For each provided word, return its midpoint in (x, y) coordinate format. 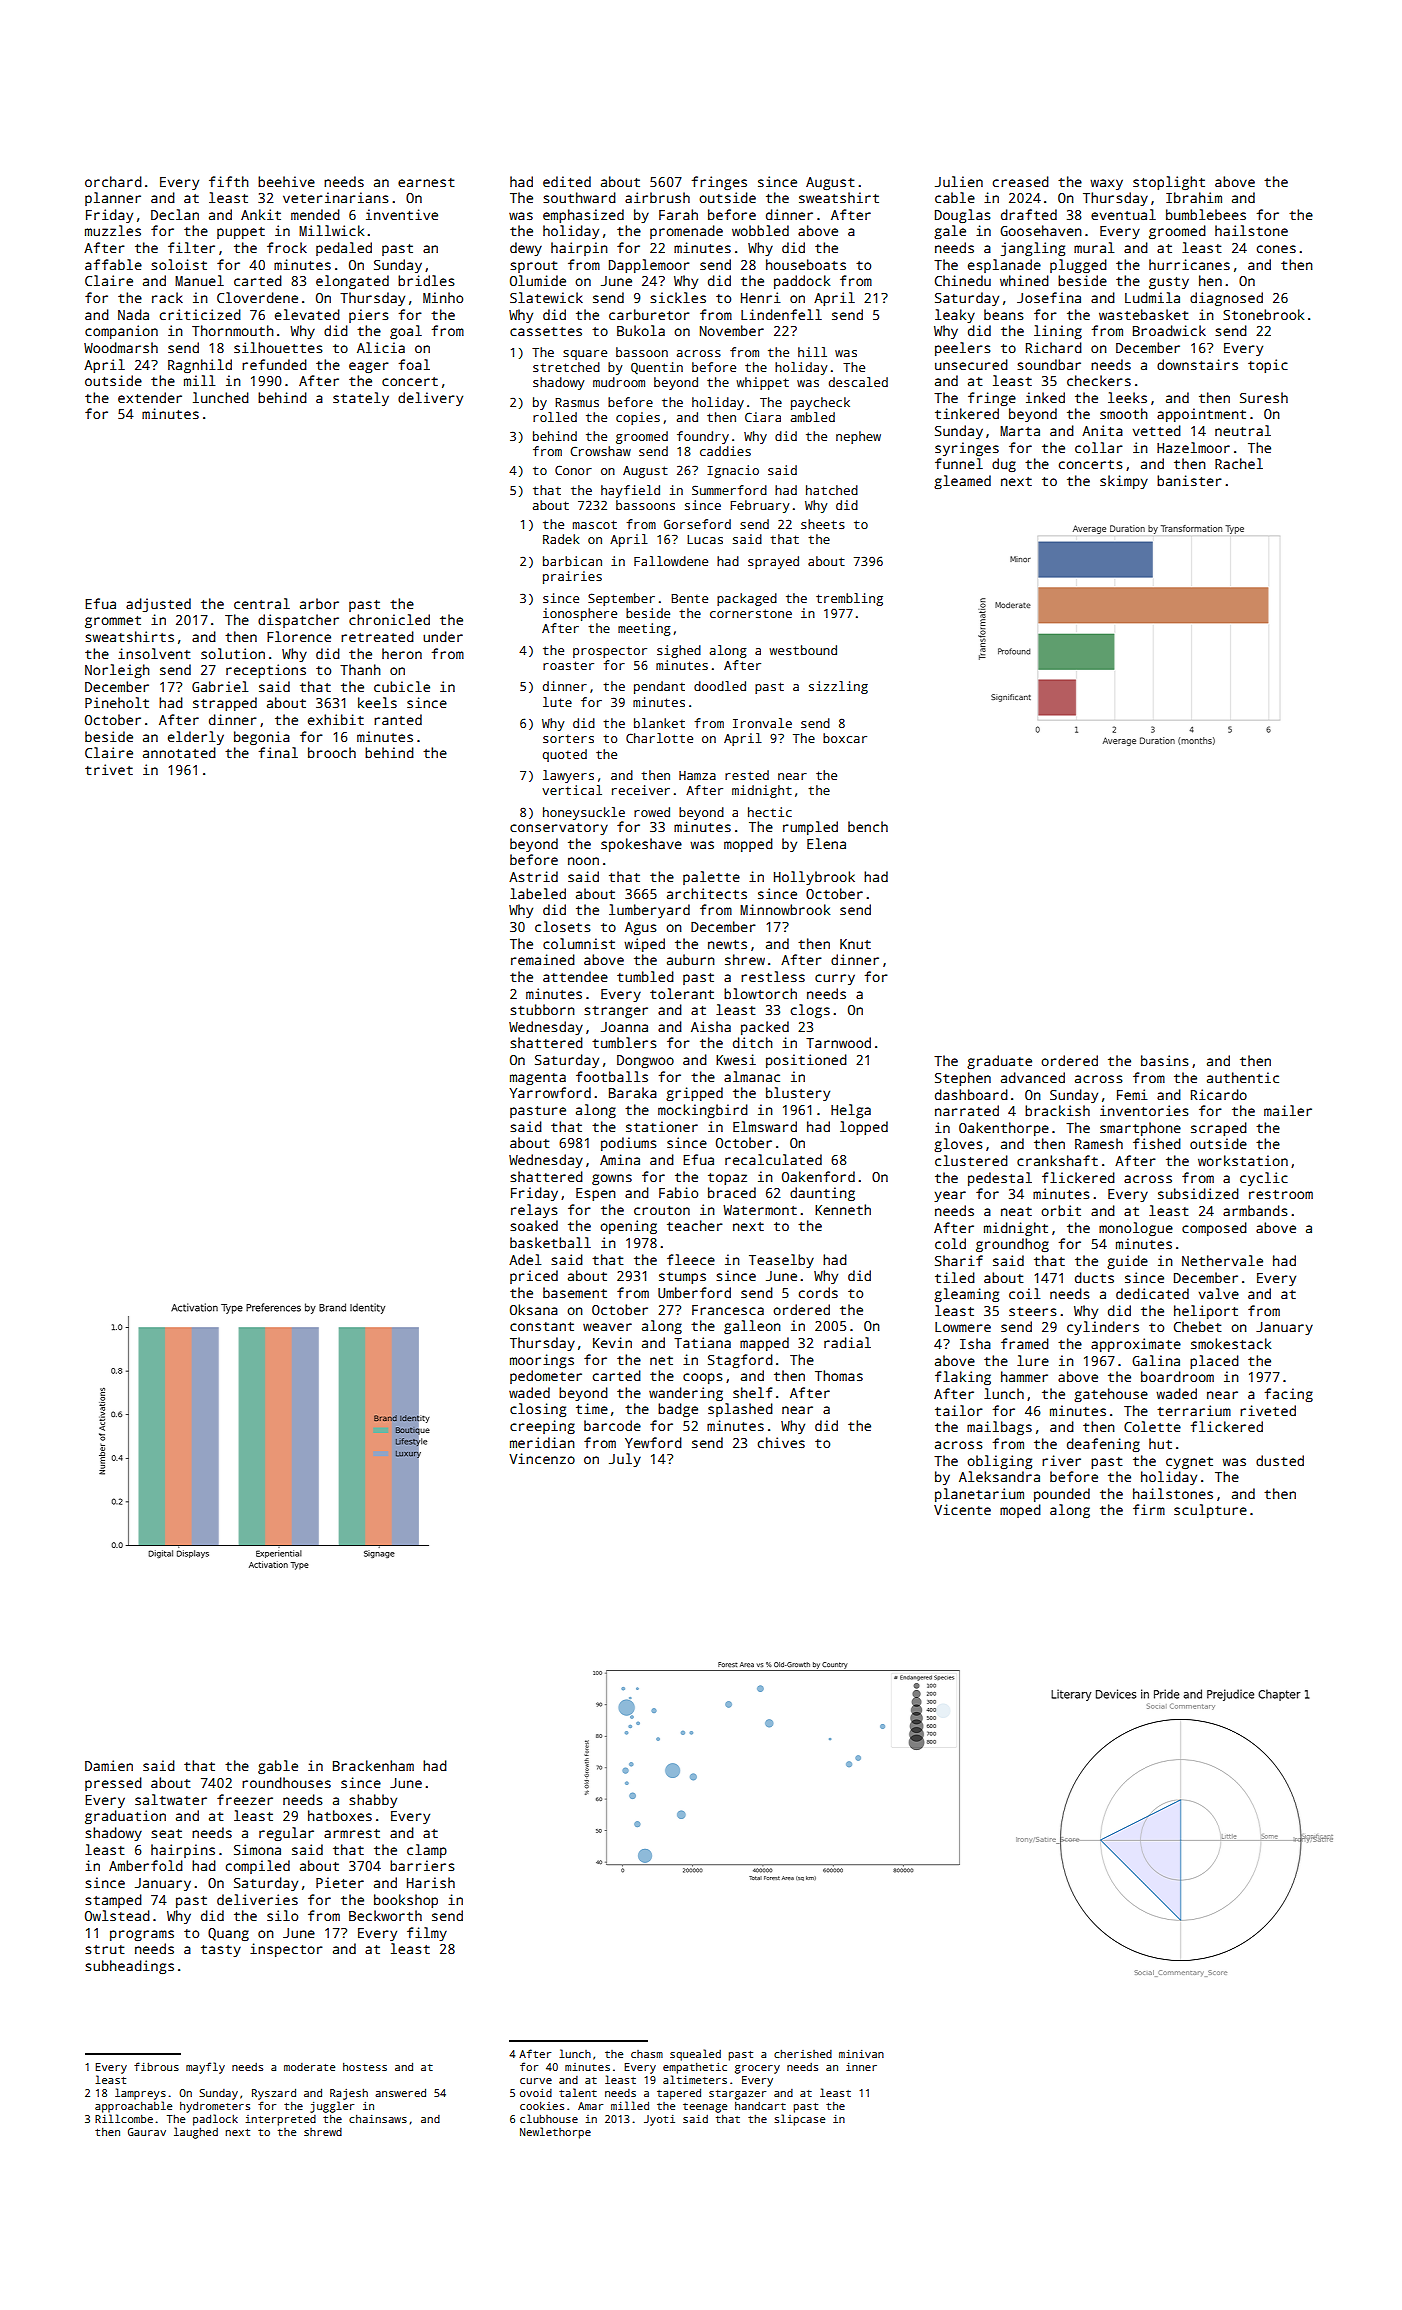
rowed (652, 812)
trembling (849, 599)
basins (1164, 1060)
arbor (319, 603)
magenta (538, 1079)
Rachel (1239, 463)
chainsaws (378, 2119)
